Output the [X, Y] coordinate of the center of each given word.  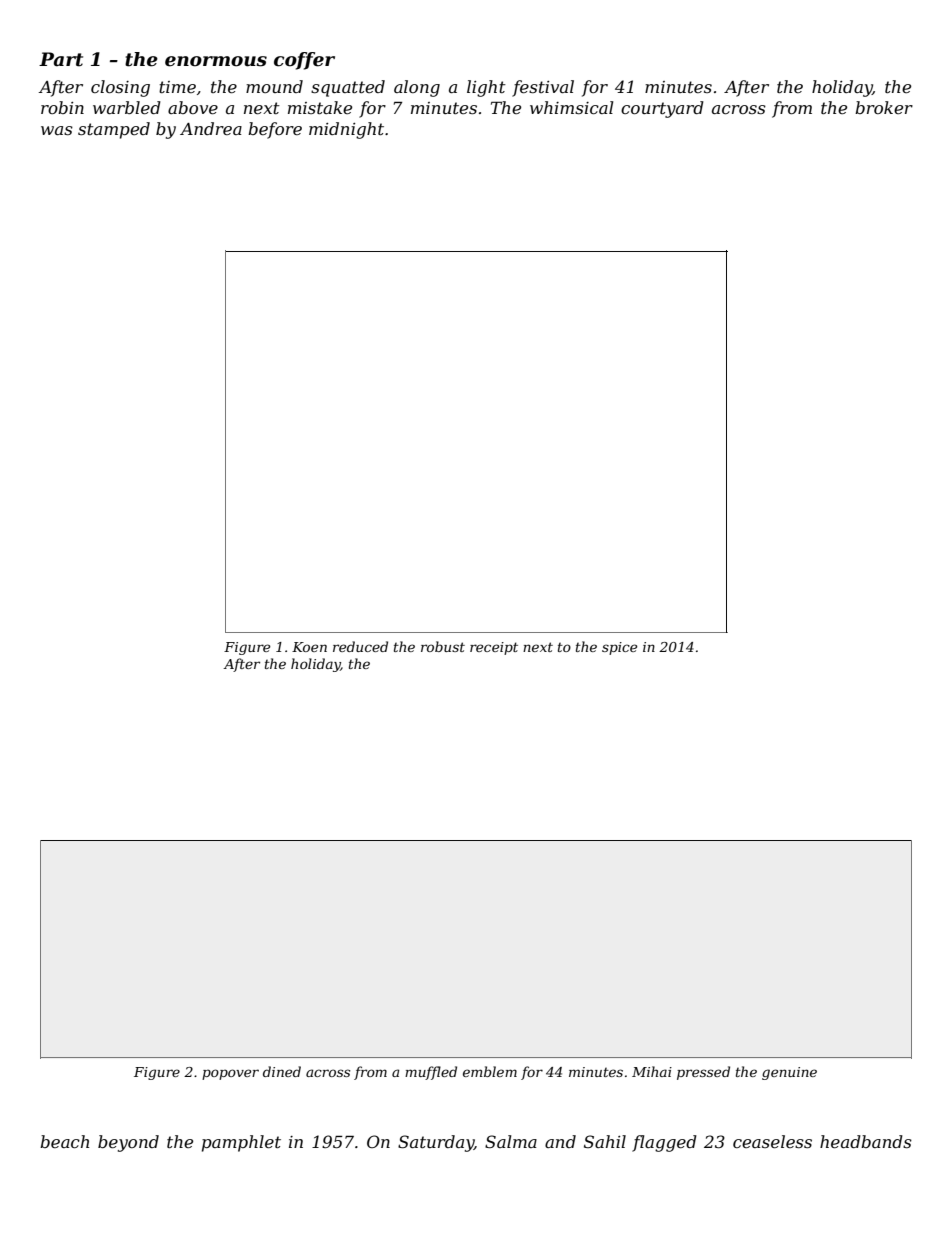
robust [443, 646]
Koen [309, 647]
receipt [494, 648]
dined [282, 1071]
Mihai [652, 1071]
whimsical [571, 107]
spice [619, 648]
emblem [490, 1071]
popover [230, 1074]
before [275, 130]
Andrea [211, 128]
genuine [789, 1073]
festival [543, 88]
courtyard [662, 109]
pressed [703, 1073]
